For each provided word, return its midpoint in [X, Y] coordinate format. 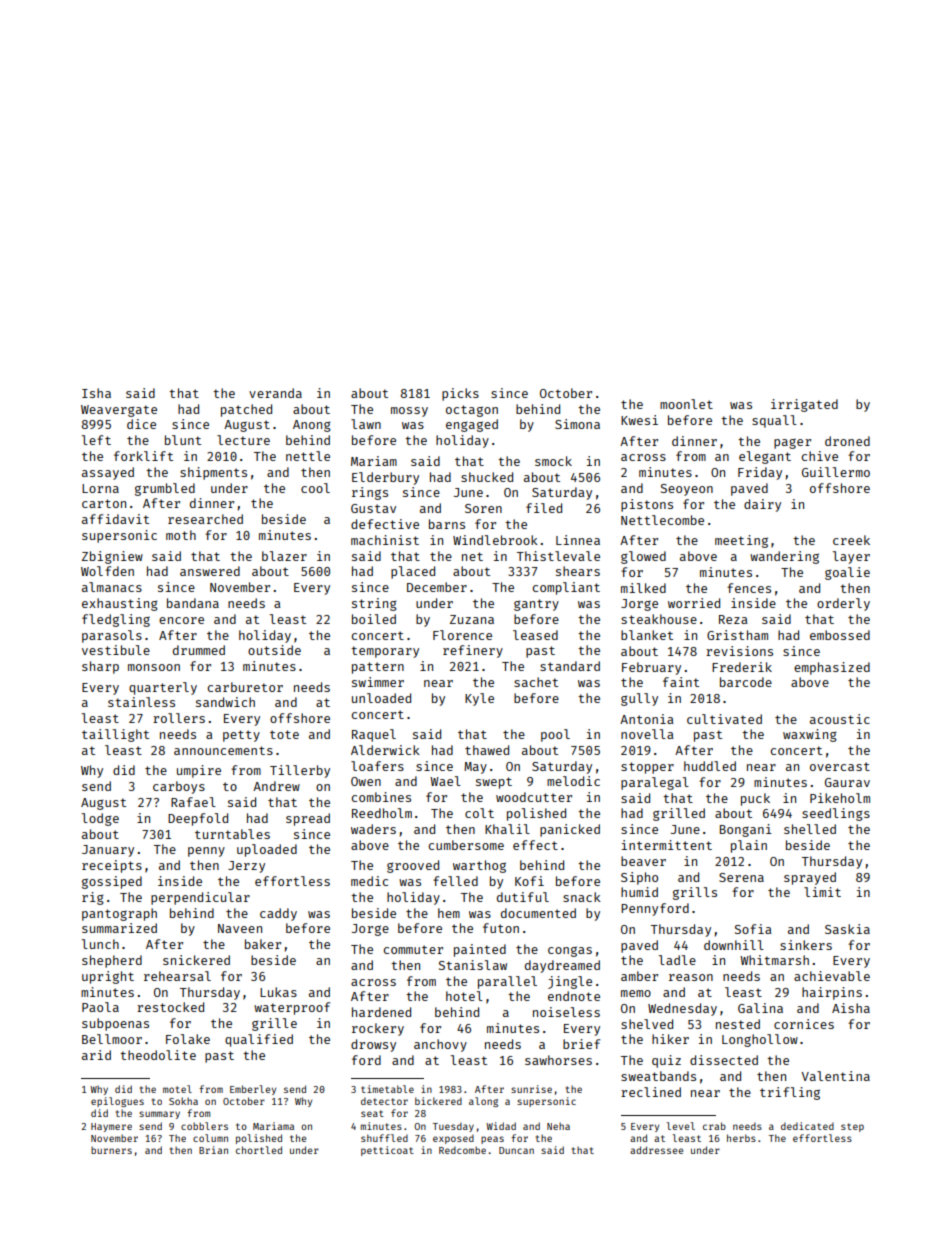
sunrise [531, 1089]
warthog [479, 866]
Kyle [479, 699]
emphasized [832, 668]
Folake [188, 1039]
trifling [790, 1093]
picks [460, 394]
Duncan [516, 1150]
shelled [810, 829]
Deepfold [198, 819]
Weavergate [119, 411]
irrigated [804, 405]
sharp [100, 667]
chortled [259, 1150]
